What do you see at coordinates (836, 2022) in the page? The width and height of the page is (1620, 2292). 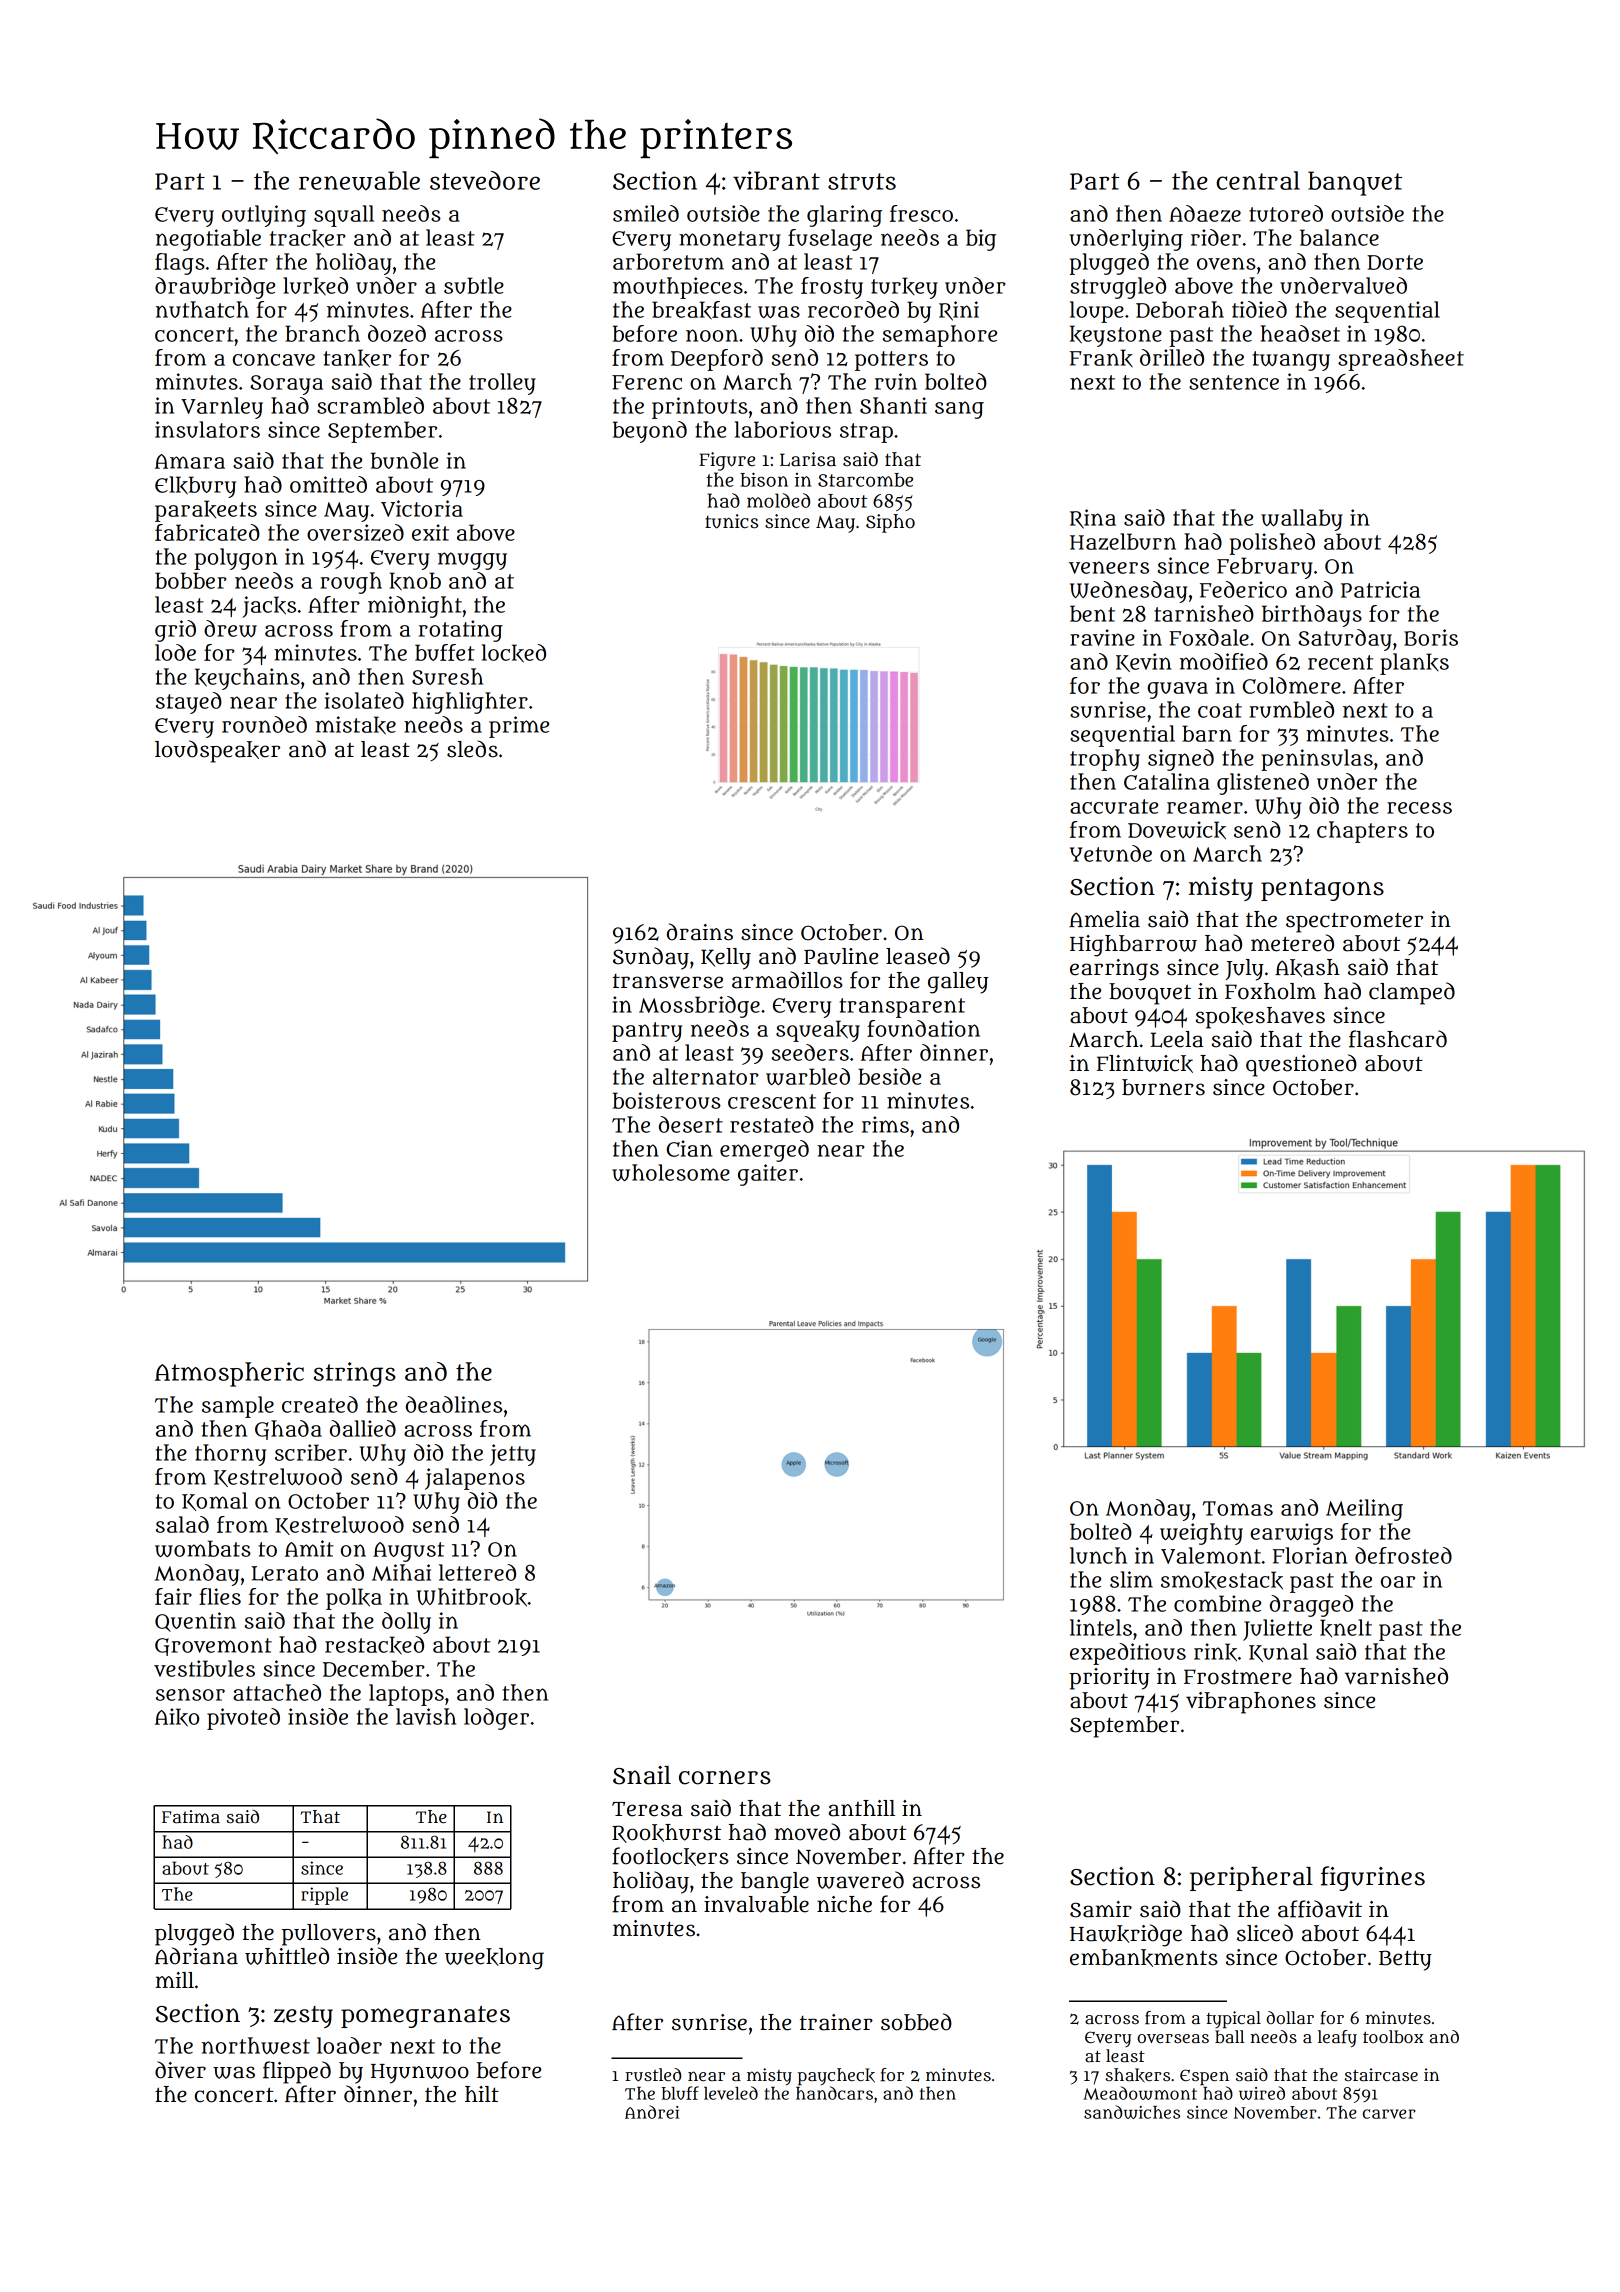 I see `trainer` at bounding box center [836, 2022].
